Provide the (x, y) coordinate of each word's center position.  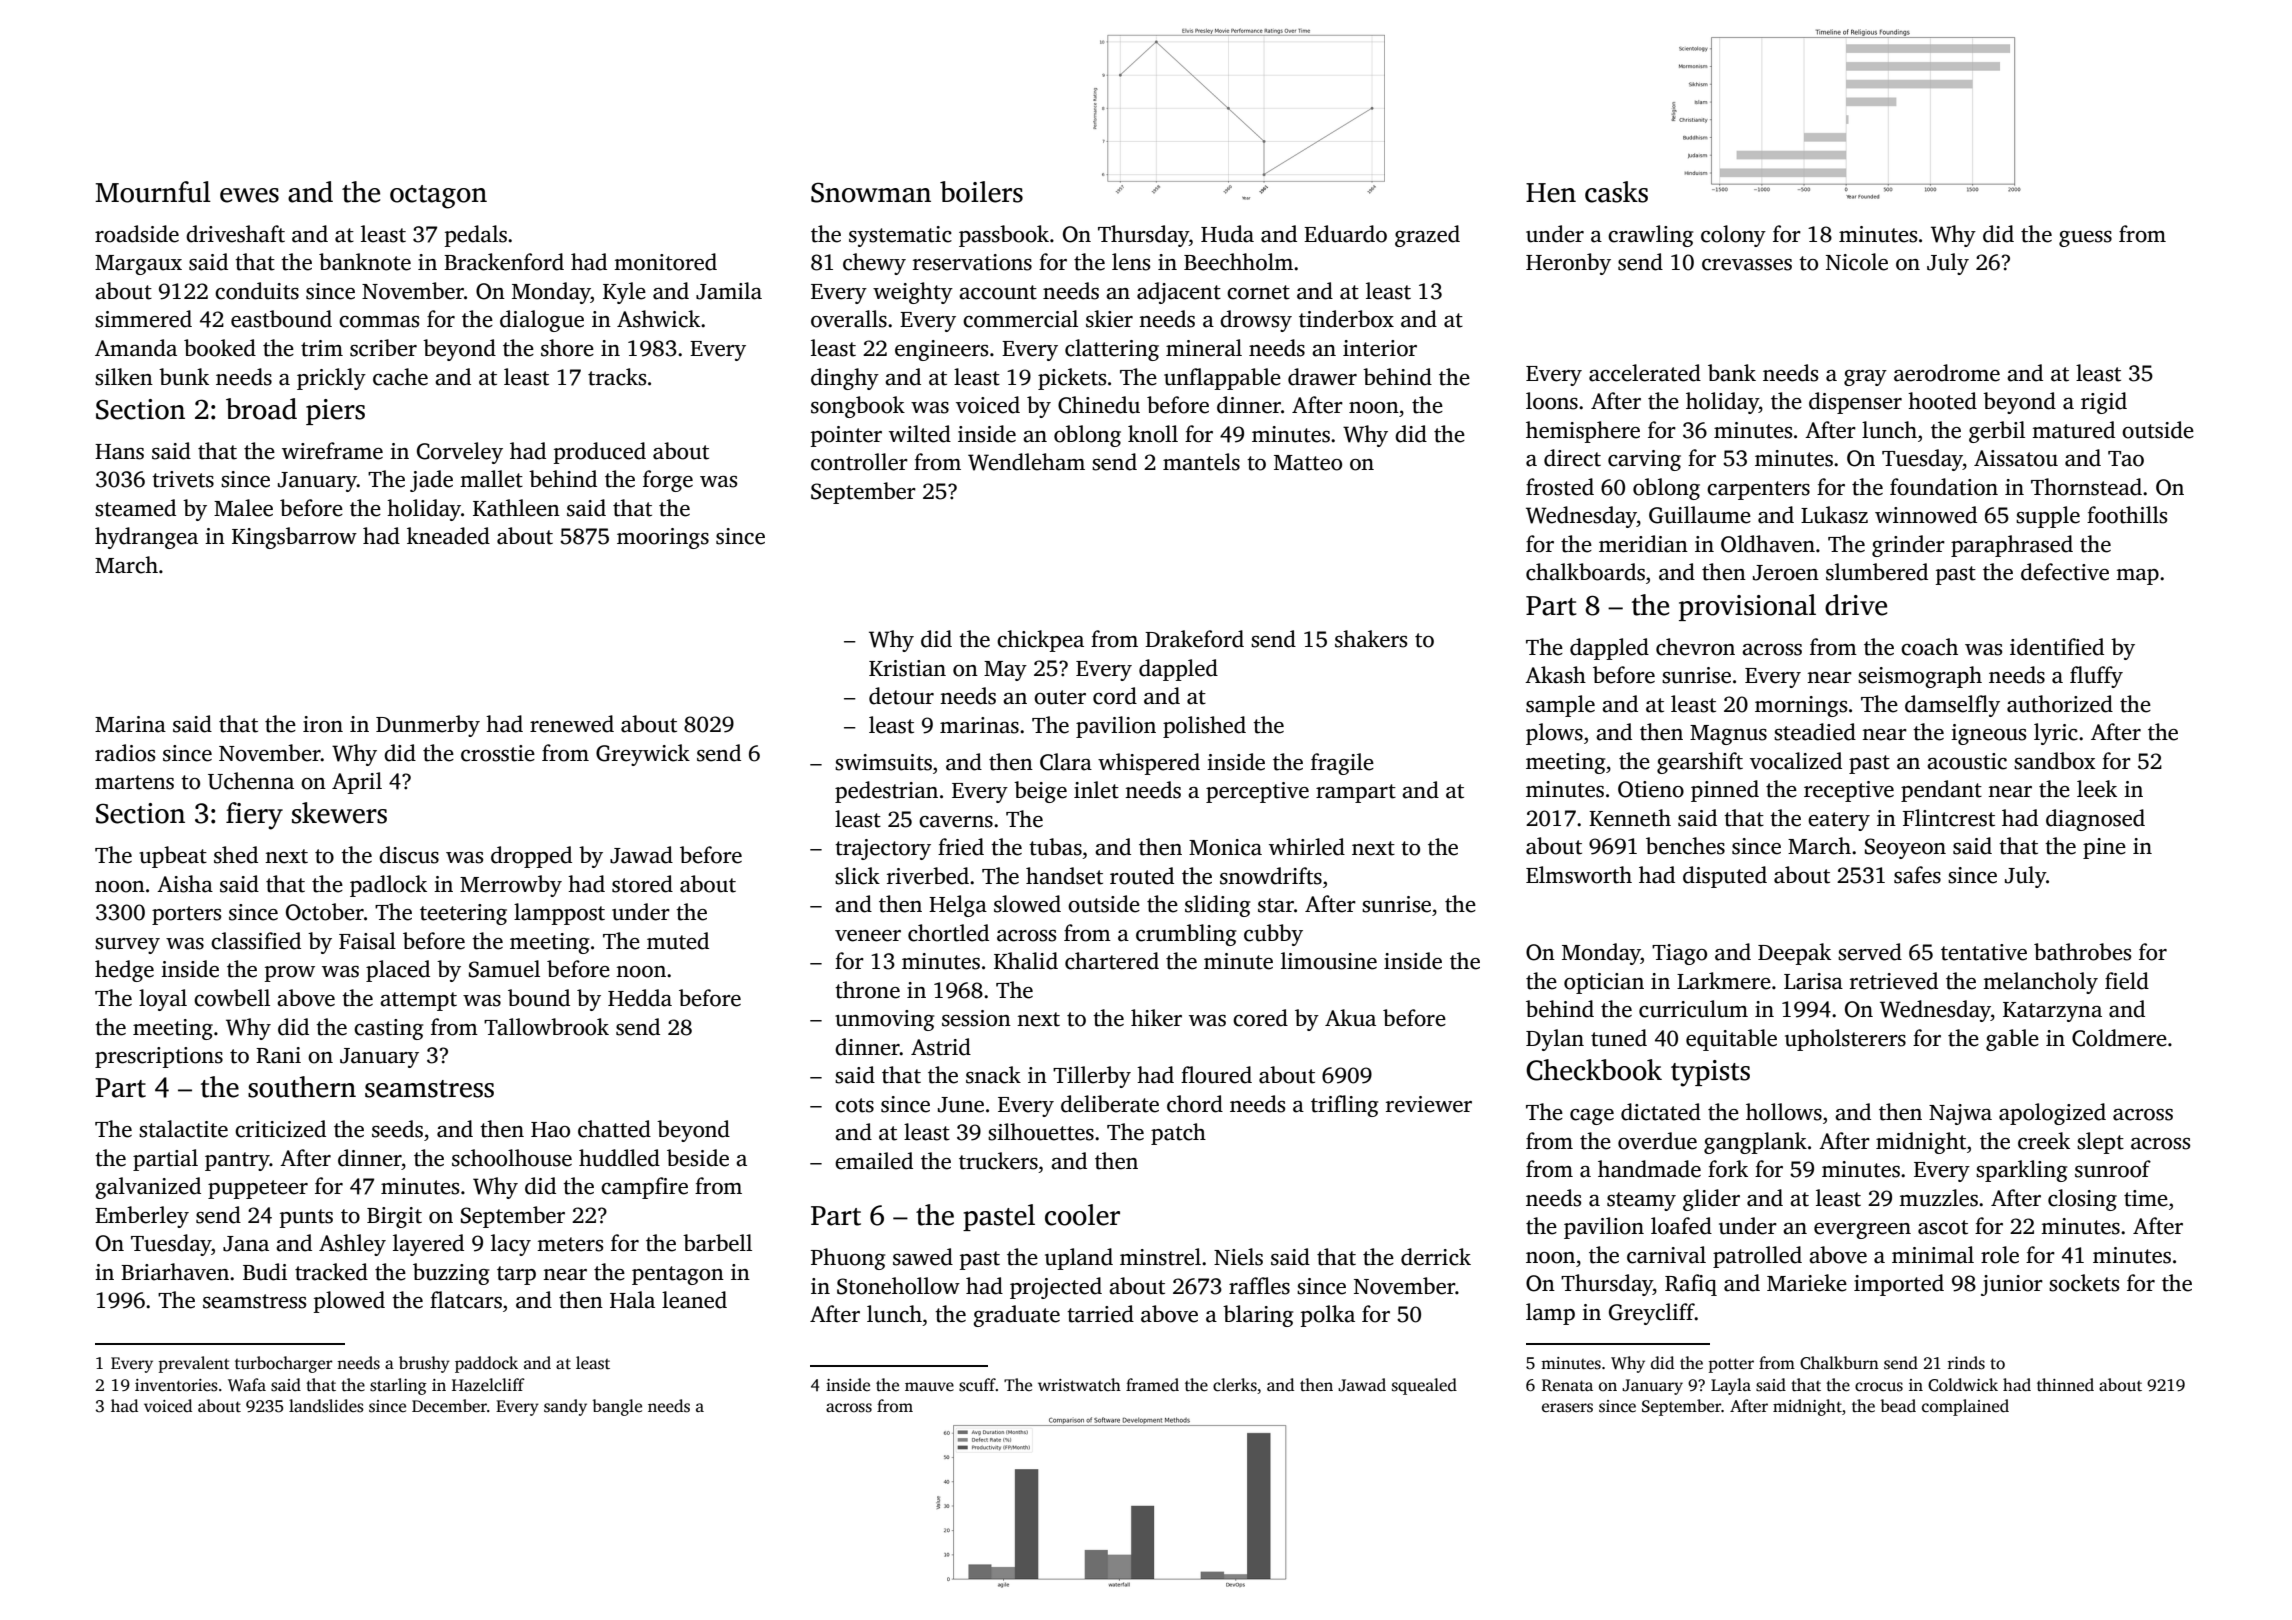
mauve (929, 1387)
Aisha (185, 884)
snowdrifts (1271, 876)
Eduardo (1345, 234)
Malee (243, 508)
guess (2085, 239)
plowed (349, 1302)
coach (1929, 647)
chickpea (1040, 641)
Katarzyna (2052, 1012)
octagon (438, 197)
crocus (1879, 1387)
